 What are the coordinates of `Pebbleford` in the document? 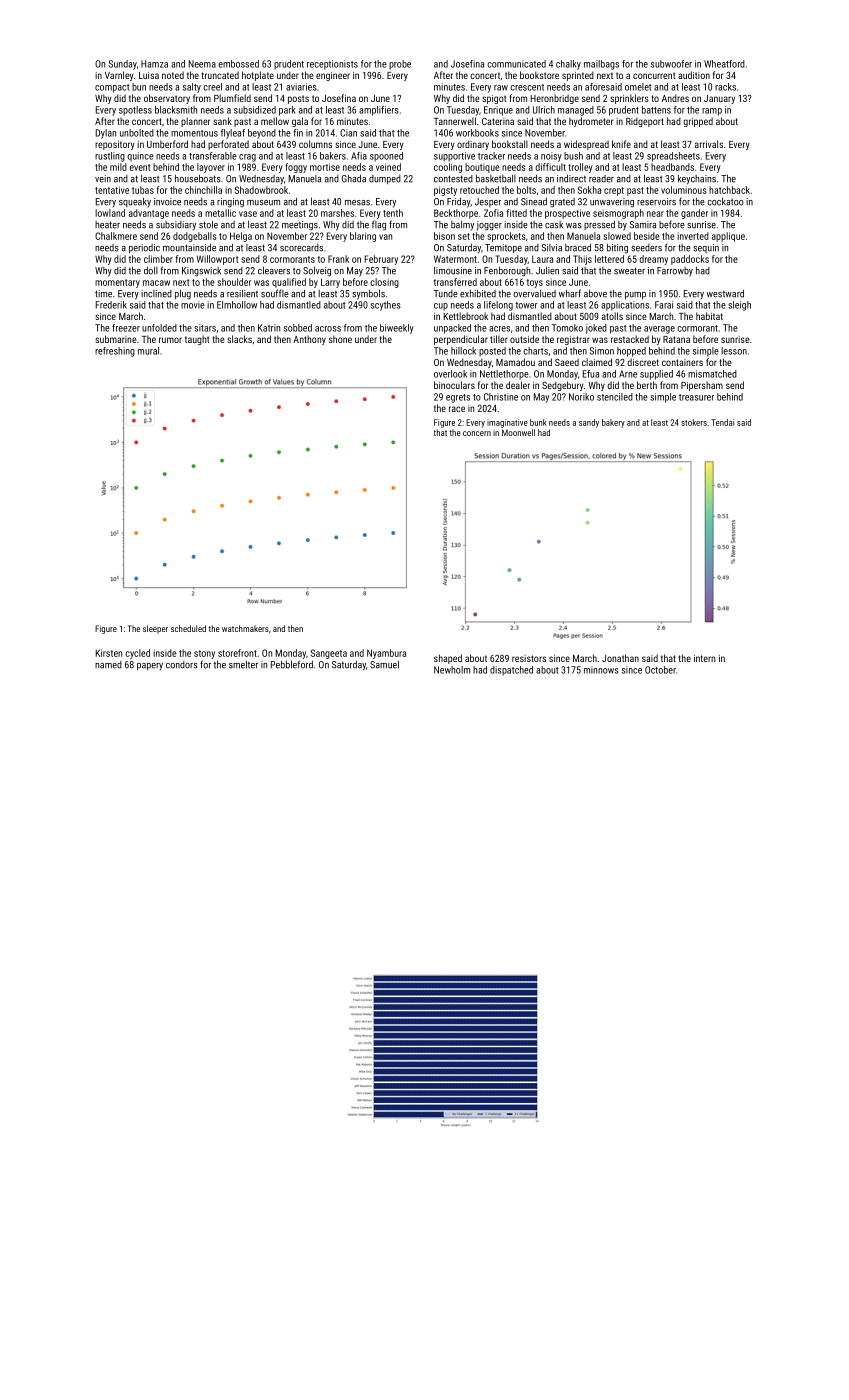 It's located at (292, 664).
